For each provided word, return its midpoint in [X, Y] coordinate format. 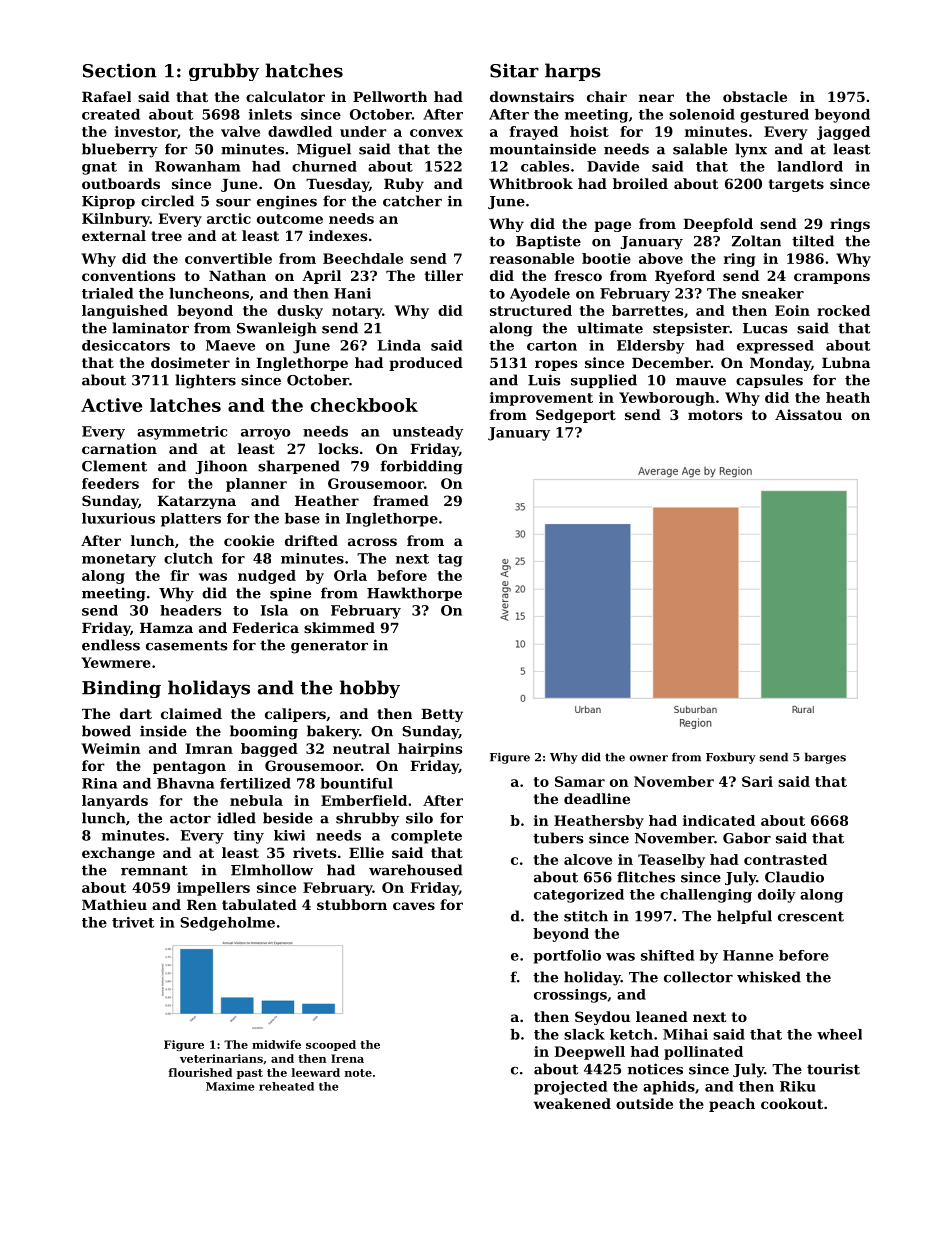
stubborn [352, 904]
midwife [276, 1044]
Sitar [514, 70]
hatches [304, 70]
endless [111, 645]
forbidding [422, 467]
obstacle [755, 96]
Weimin [111, 748]
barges [825, 758]
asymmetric [182, 433]
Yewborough [667, 399]
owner [648, 758]
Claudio [794, 877]
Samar [580, 781]
